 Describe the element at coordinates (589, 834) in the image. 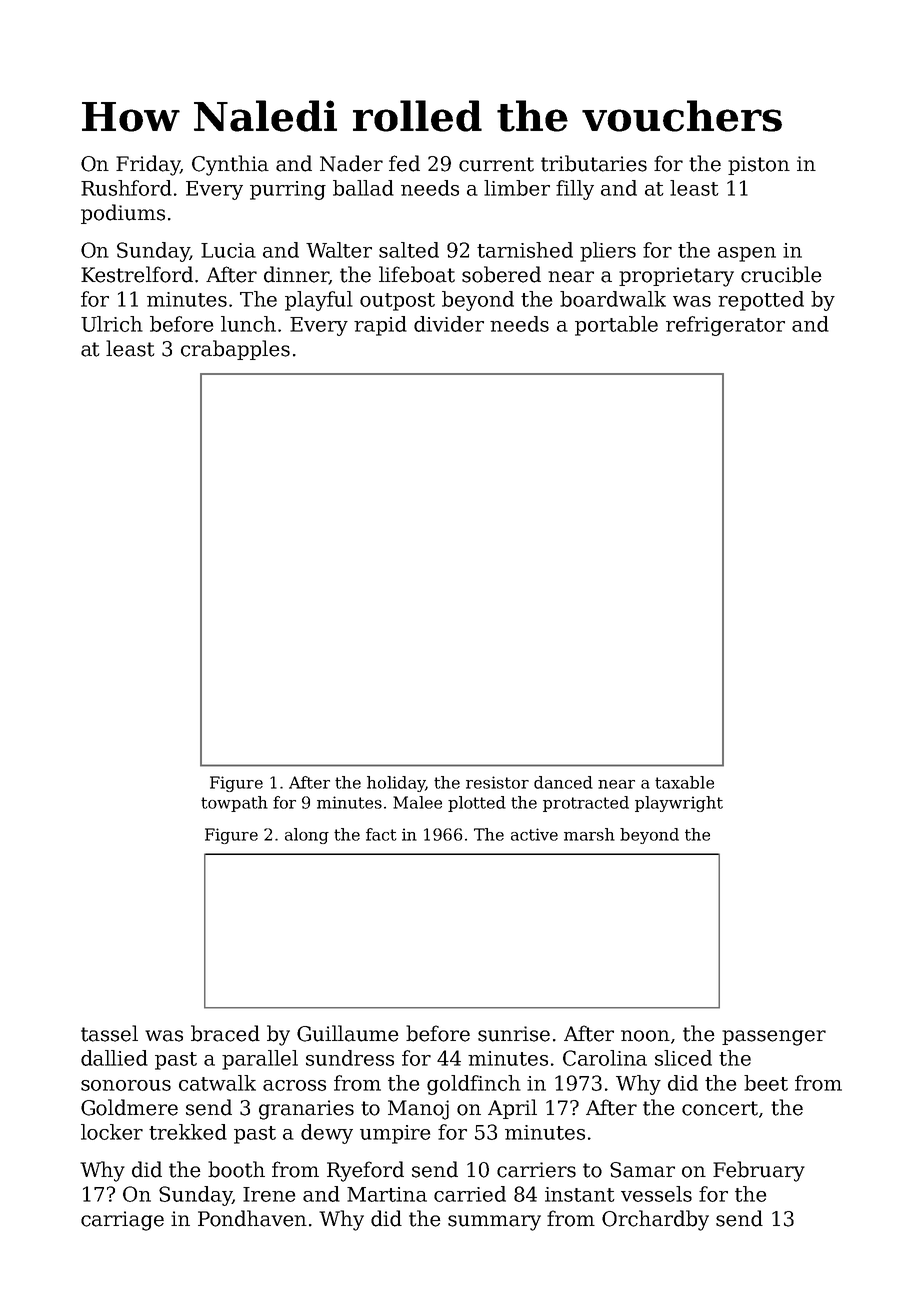

I see `marsh` at that location.
